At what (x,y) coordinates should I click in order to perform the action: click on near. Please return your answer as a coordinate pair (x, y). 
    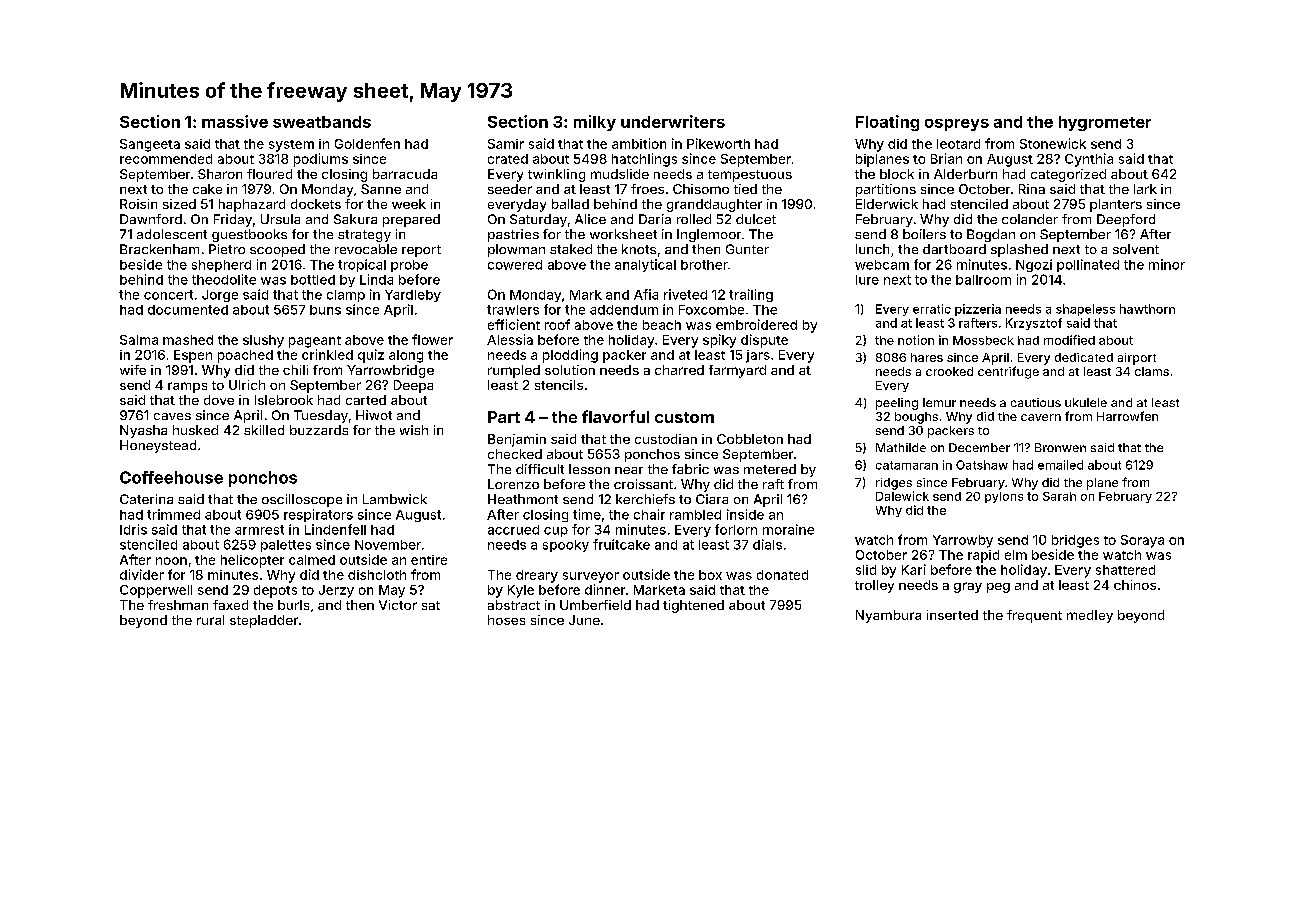
    Looking at the image, I should click on (629, 470).
